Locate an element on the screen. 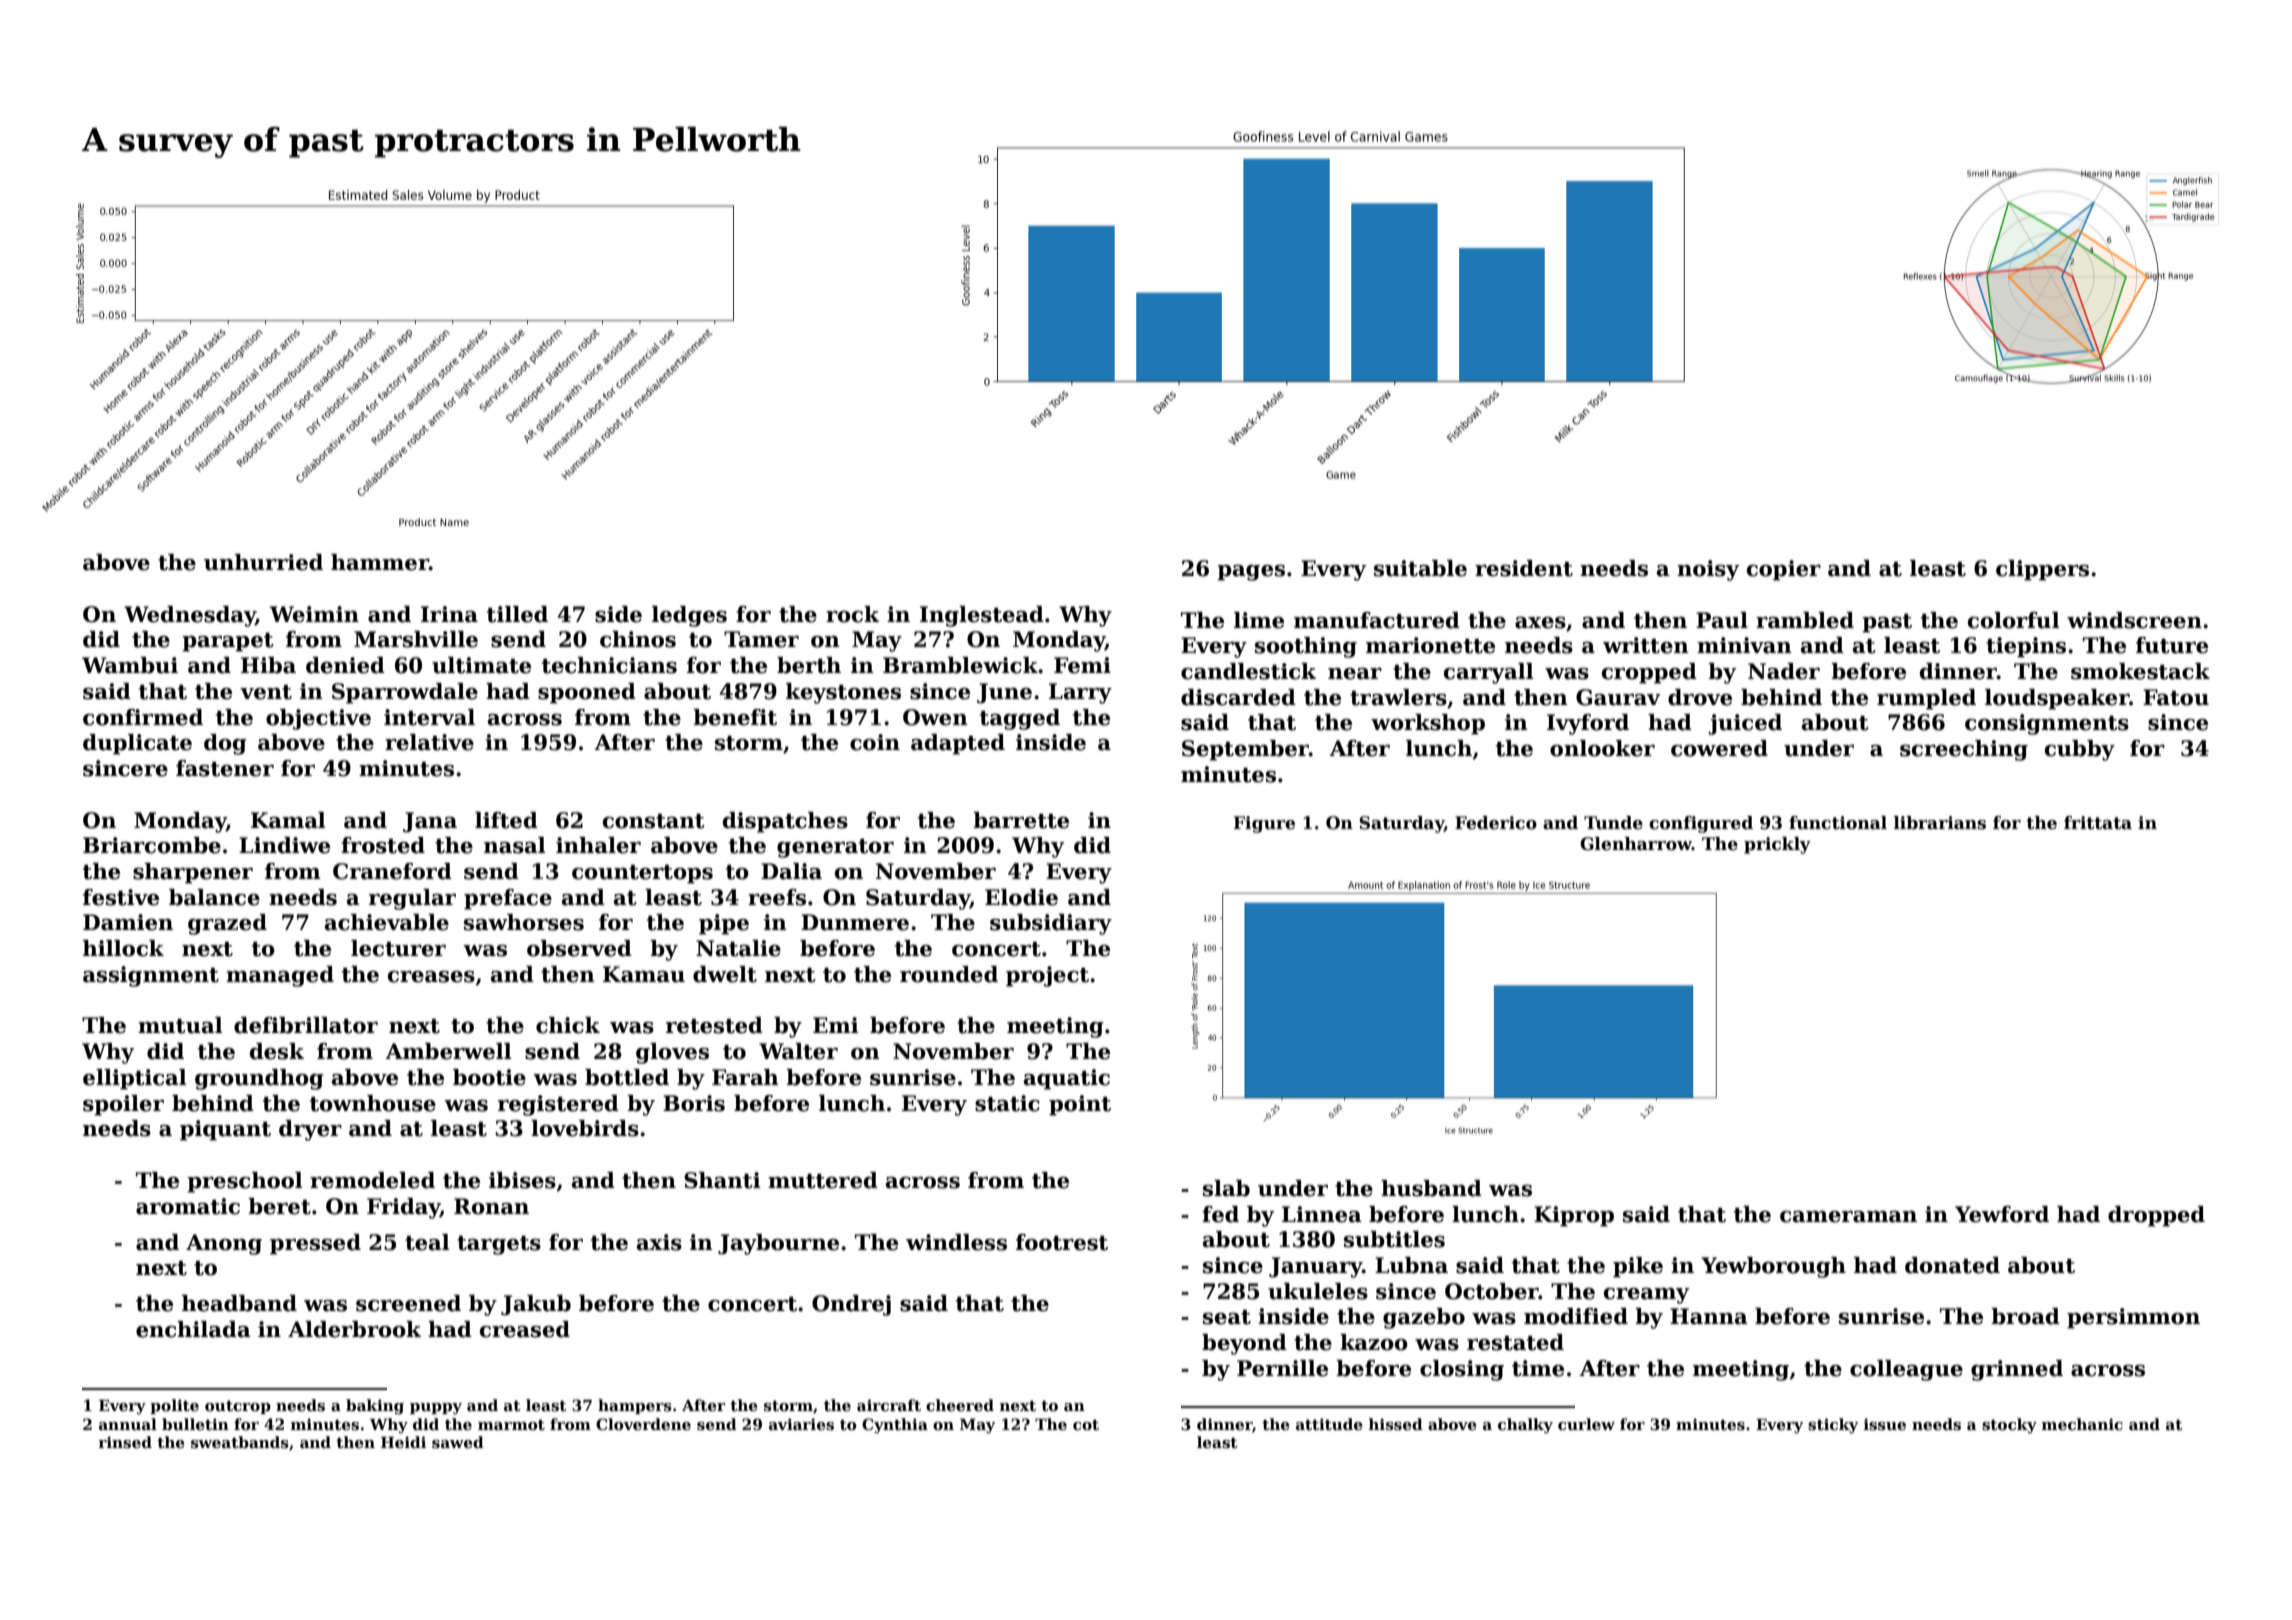  vent is located at coordinates (266, 692).
